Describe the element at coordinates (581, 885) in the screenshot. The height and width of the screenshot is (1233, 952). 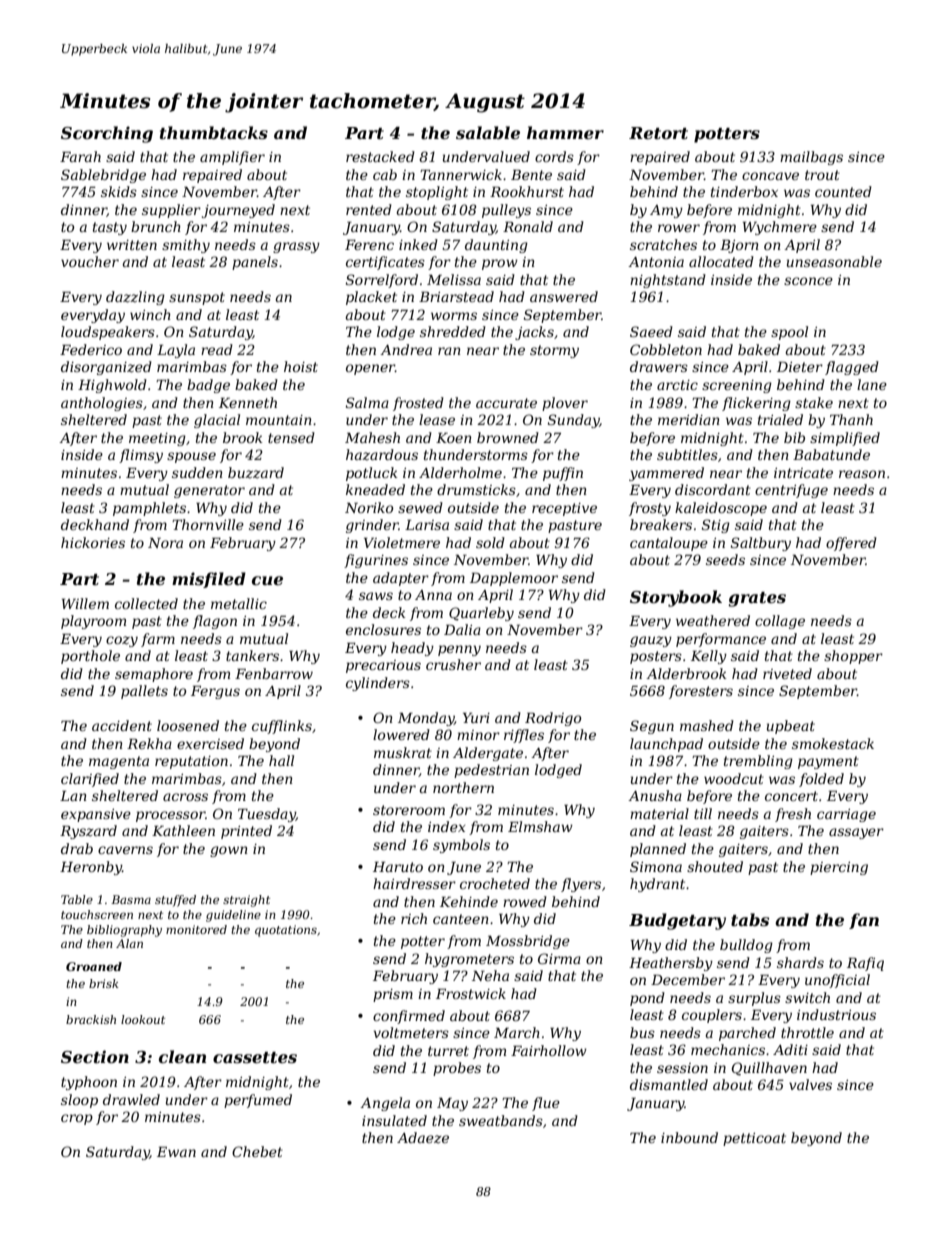
I see `flyers` at that location.
